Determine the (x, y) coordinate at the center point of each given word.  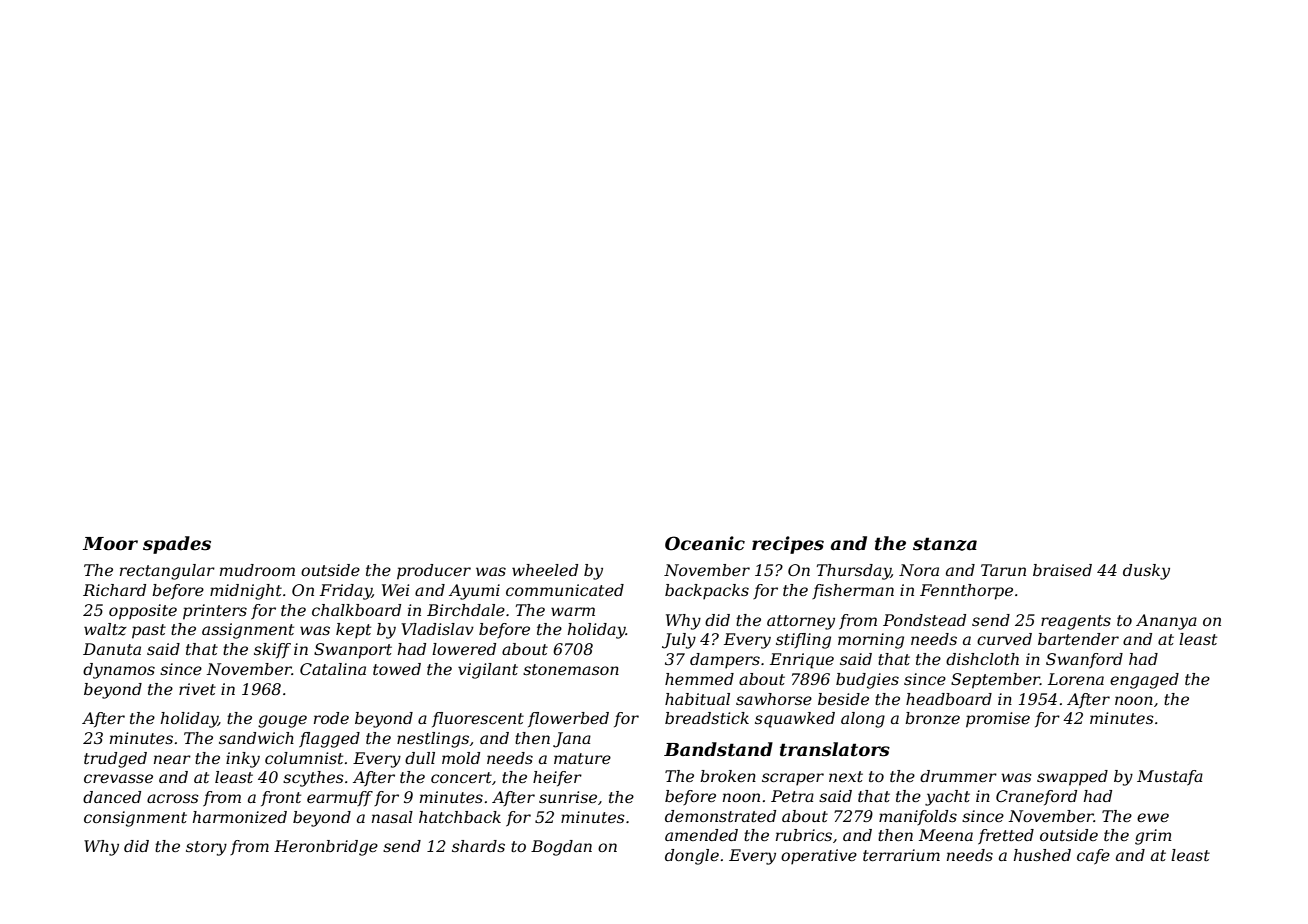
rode (331, 718)
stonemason (571, 669)
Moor (110, 544)
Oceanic (705, 543)
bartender (1078, 639)
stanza (945, 544)
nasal (392, 817)
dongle (692, 857)
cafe (1093, 856)
